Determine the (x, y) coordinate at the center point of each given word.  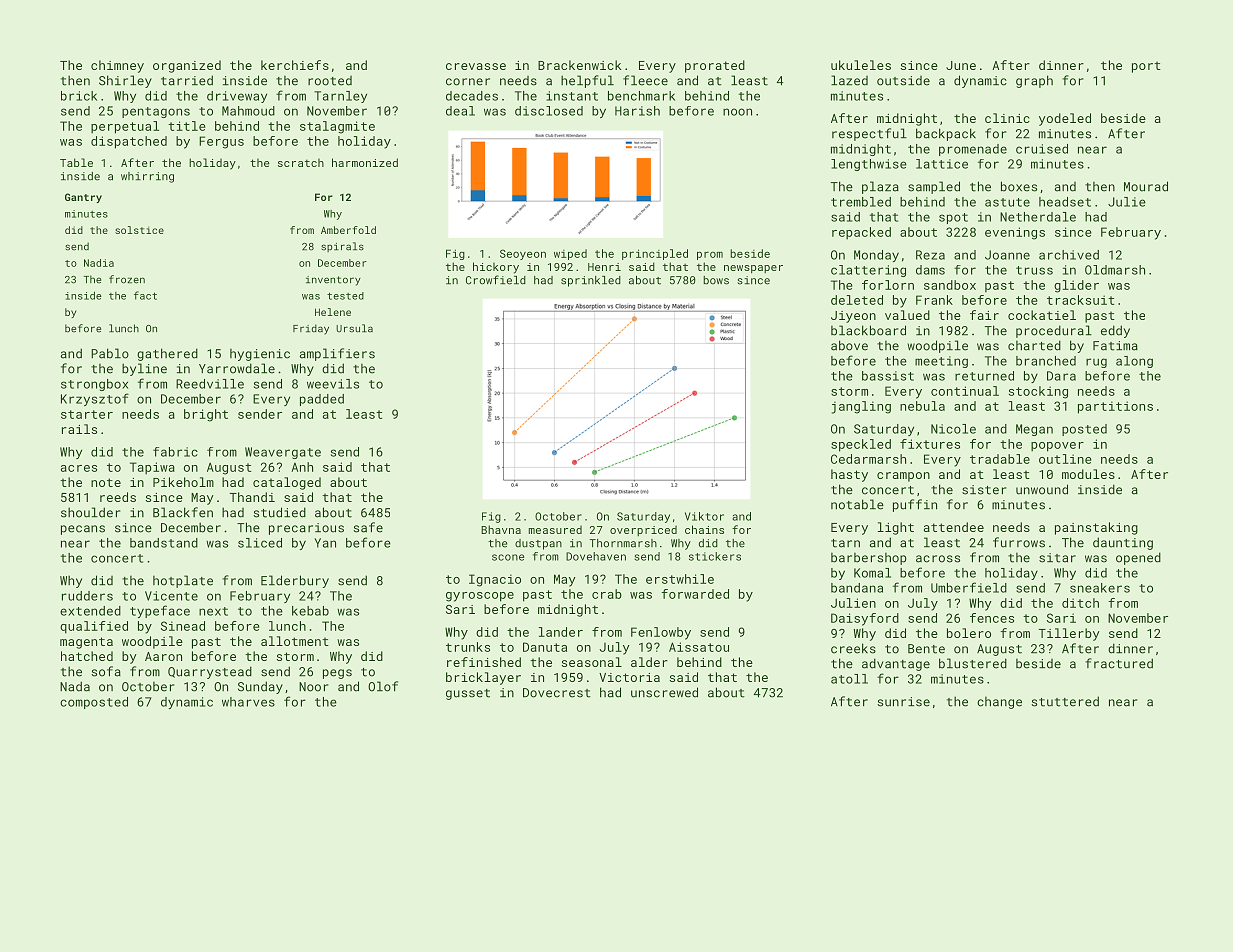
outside (903, 81)
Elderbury (295, 581)
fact (145, 295)
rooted (330, 81)
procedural (1054, 331)
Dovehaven (596, 556)
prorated (715, 66)
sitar (1057, 558)
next (213, 611)
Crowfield (496, 280)
